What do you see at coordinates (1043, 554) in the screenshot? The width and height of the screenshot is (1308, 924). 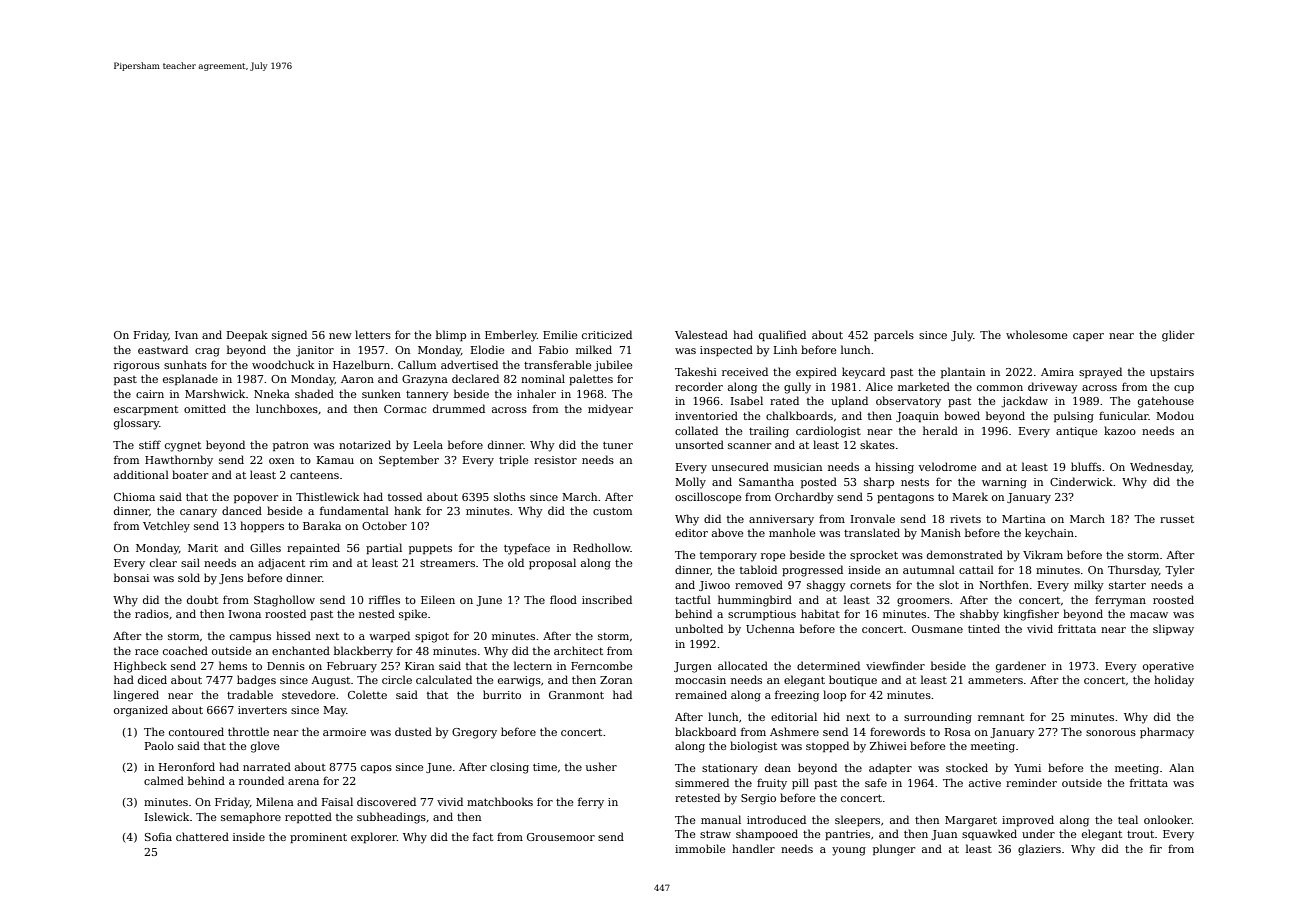 I see `Vikram` at bounding box center [1043, 554].
